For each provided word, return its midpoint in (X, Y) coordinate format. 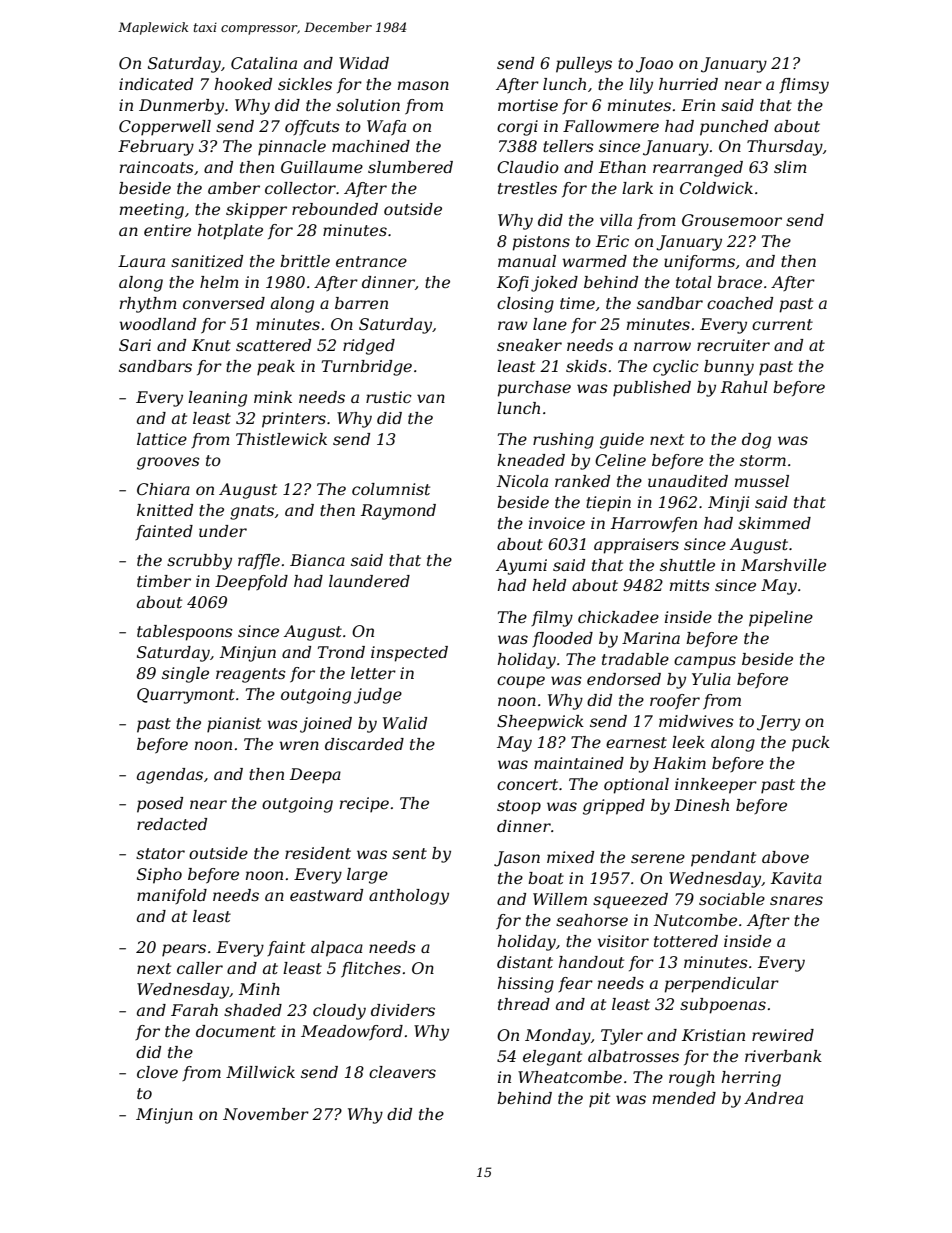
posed (160, 805)
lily (641, 86)
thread (524, 1004)
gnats (252, 512)
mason (423, 85)
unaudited (688, 481)
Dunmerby (181, 107)
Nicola (522, 481)
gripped (614, 807)
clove (157, 1072)
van (431, 398)
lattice (162, 439)
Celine (620, 460)
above (785, 857)
